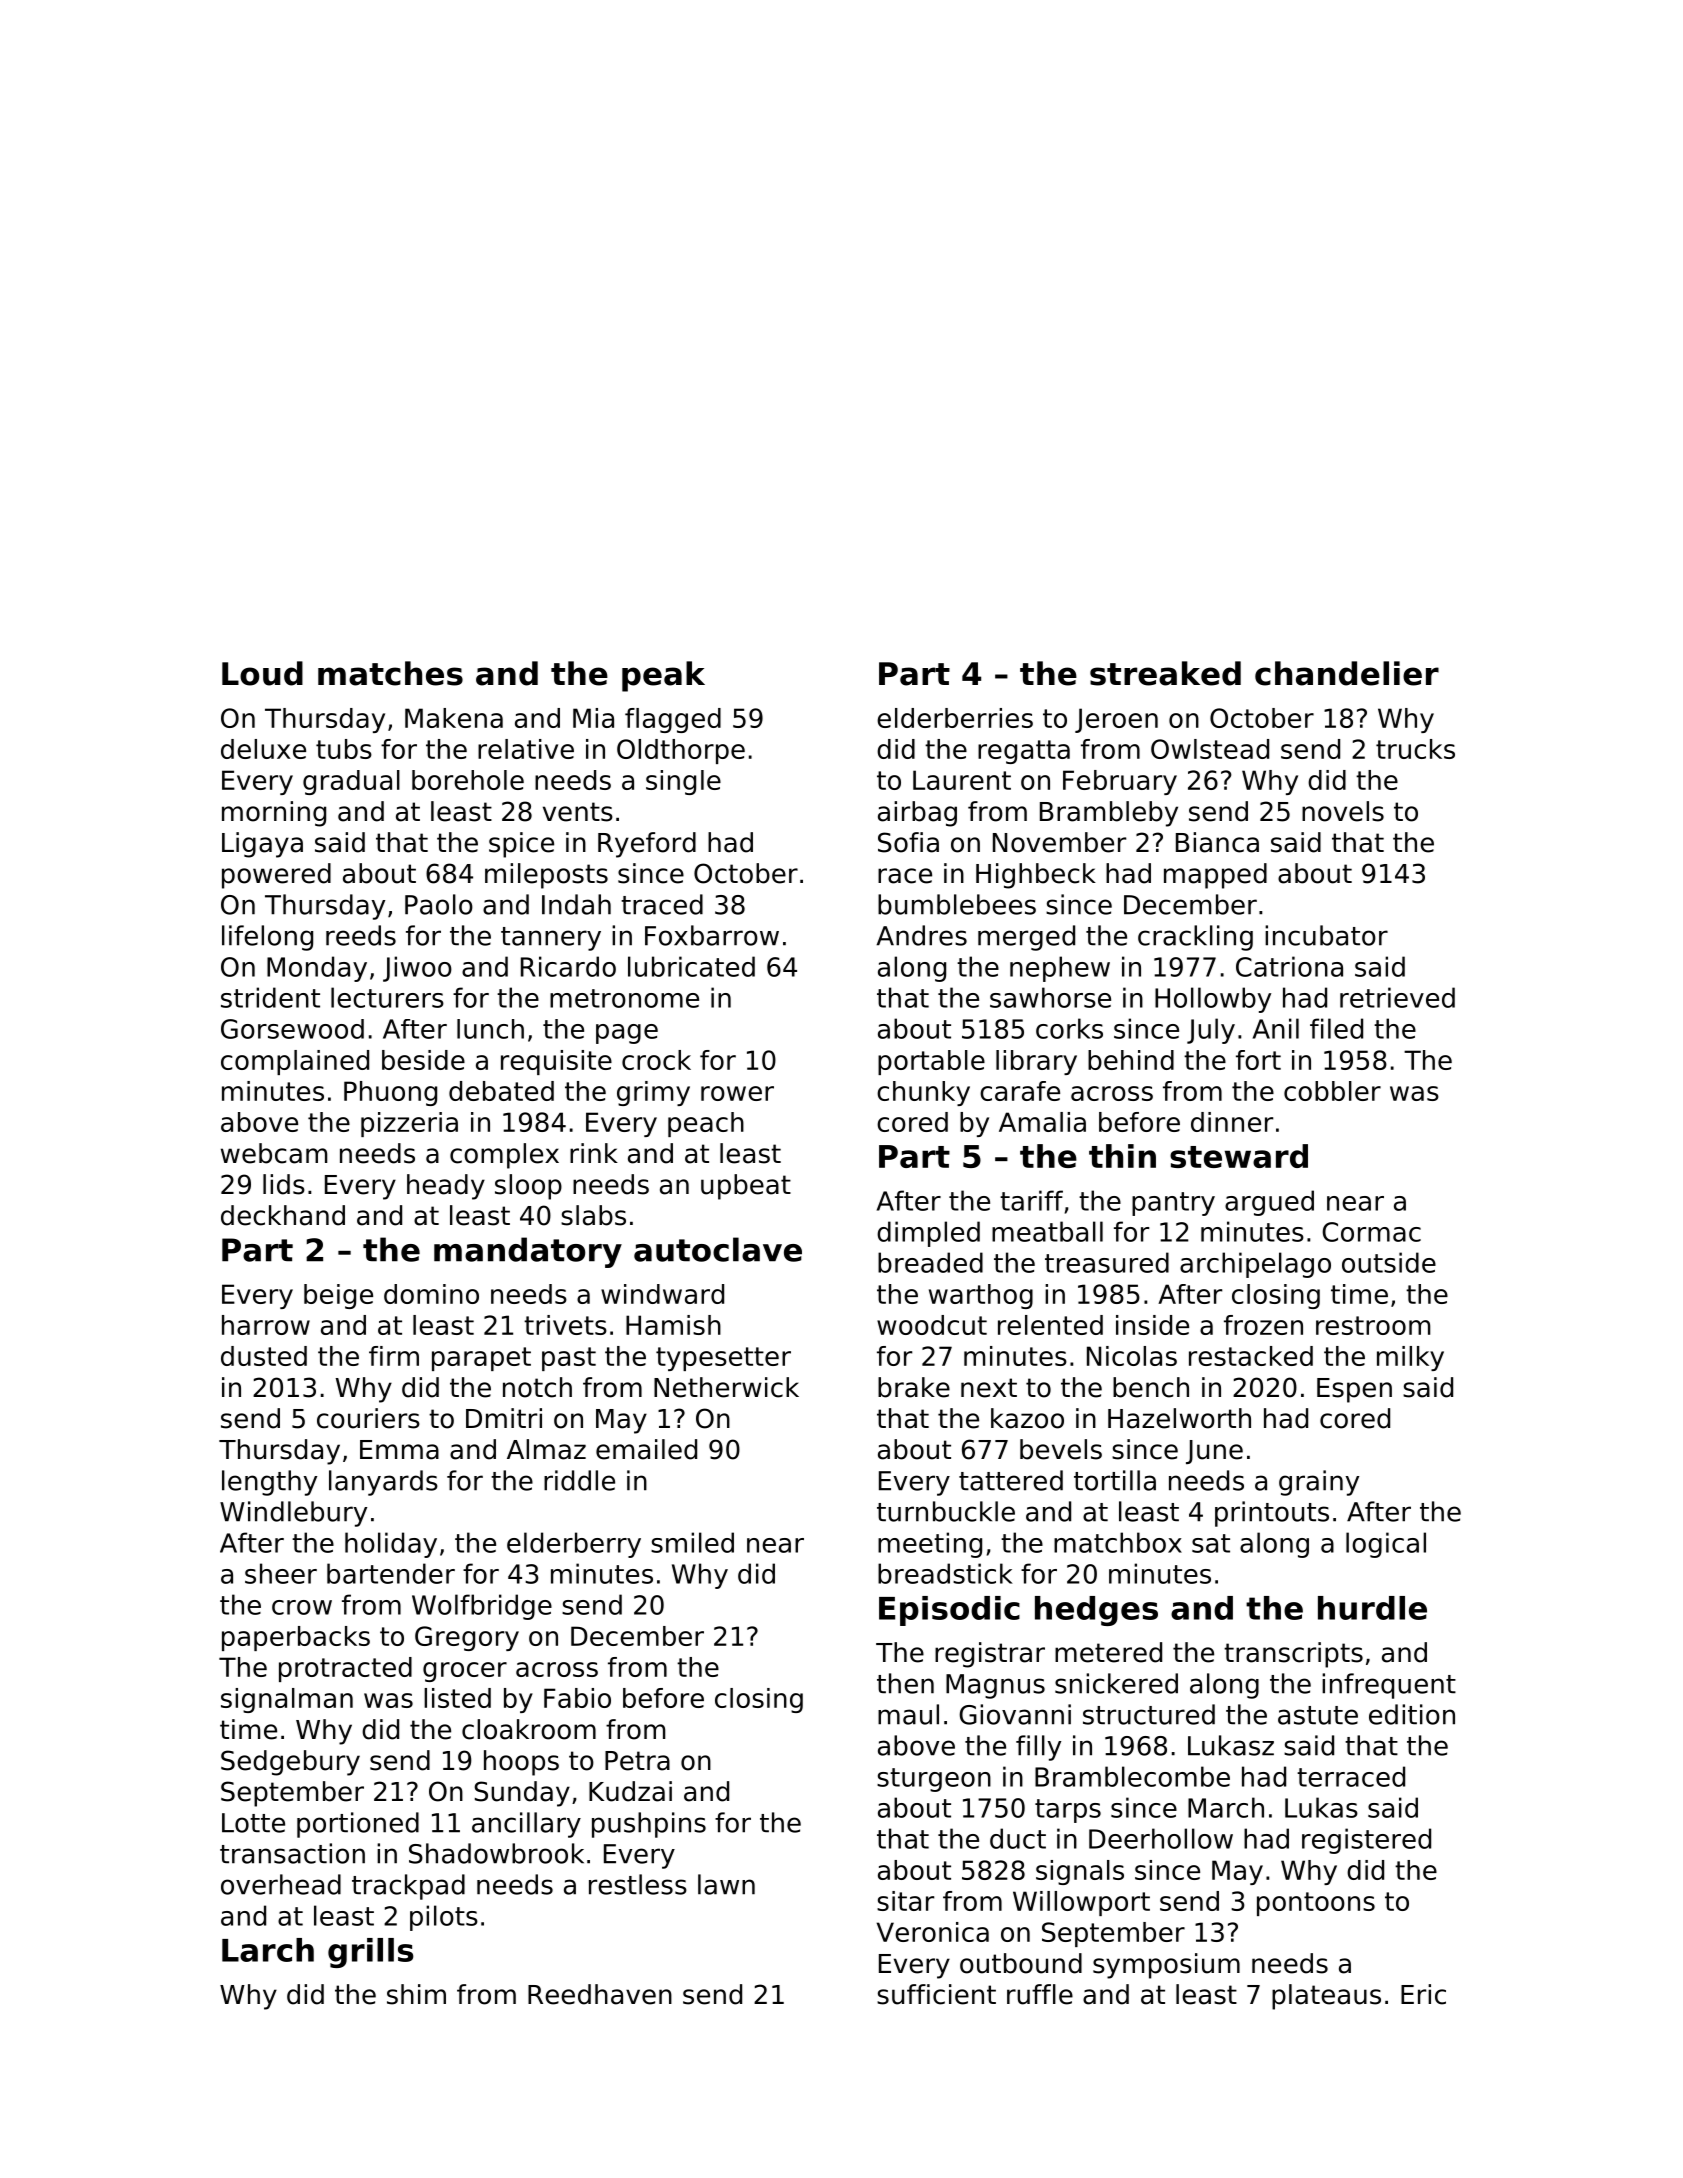 This screenshot has width=1683, height=2178. I want to click on tortilla, so click(1115, 1480).
